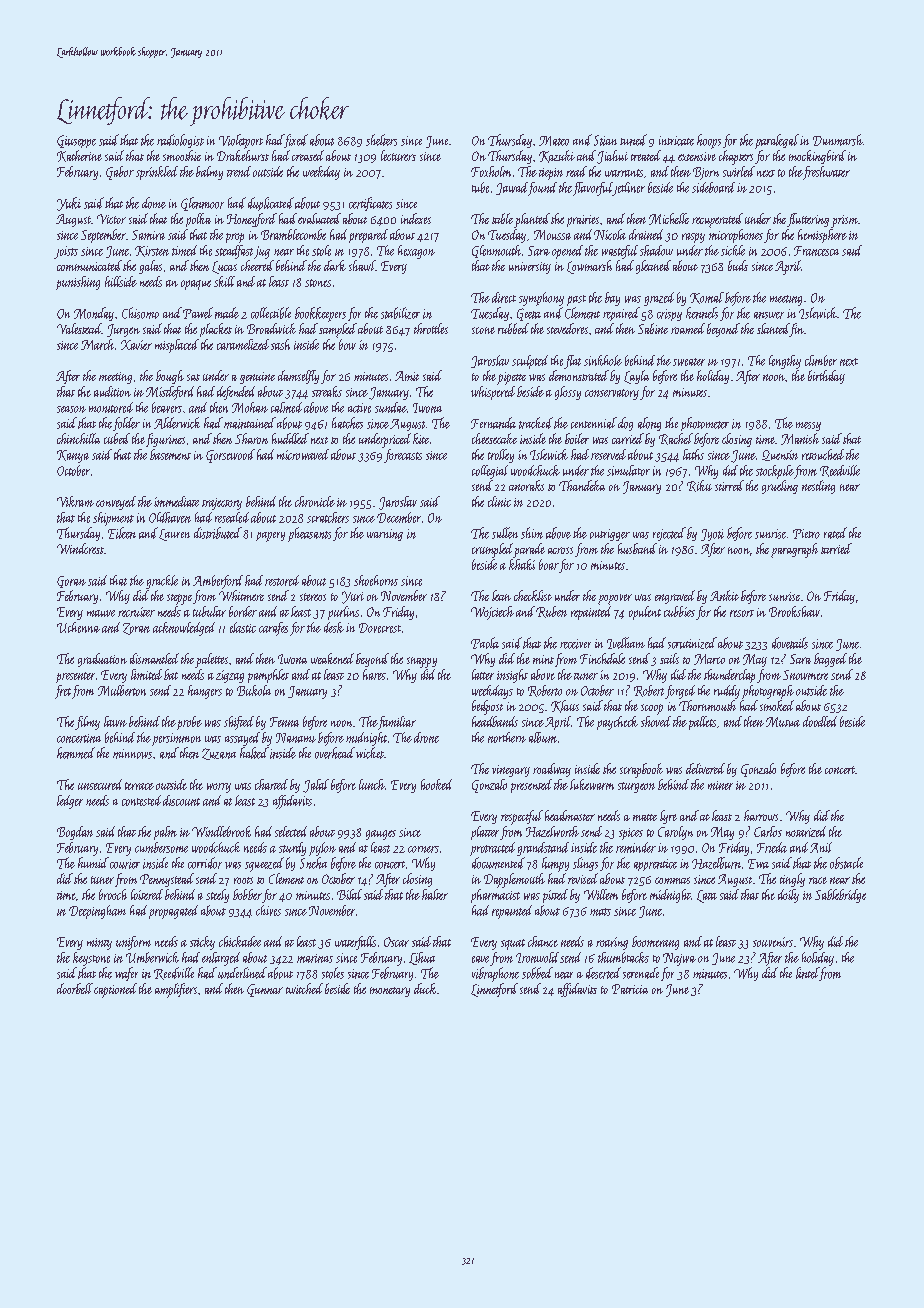  I want to click on resealed, so click(232, 517).
